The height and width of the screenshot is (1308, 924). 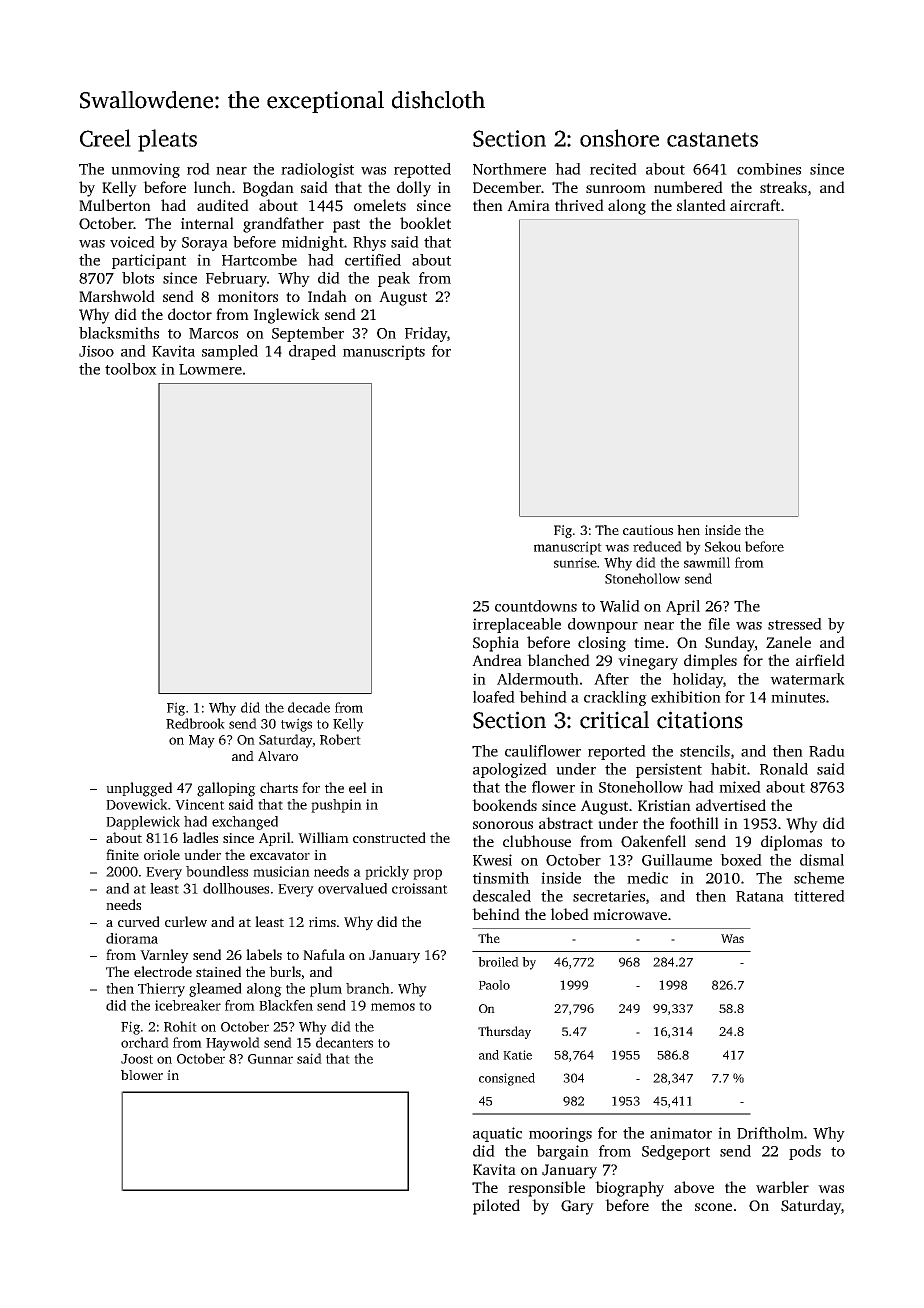 I want to click on Redbrook, so click(x=195, y=723).
